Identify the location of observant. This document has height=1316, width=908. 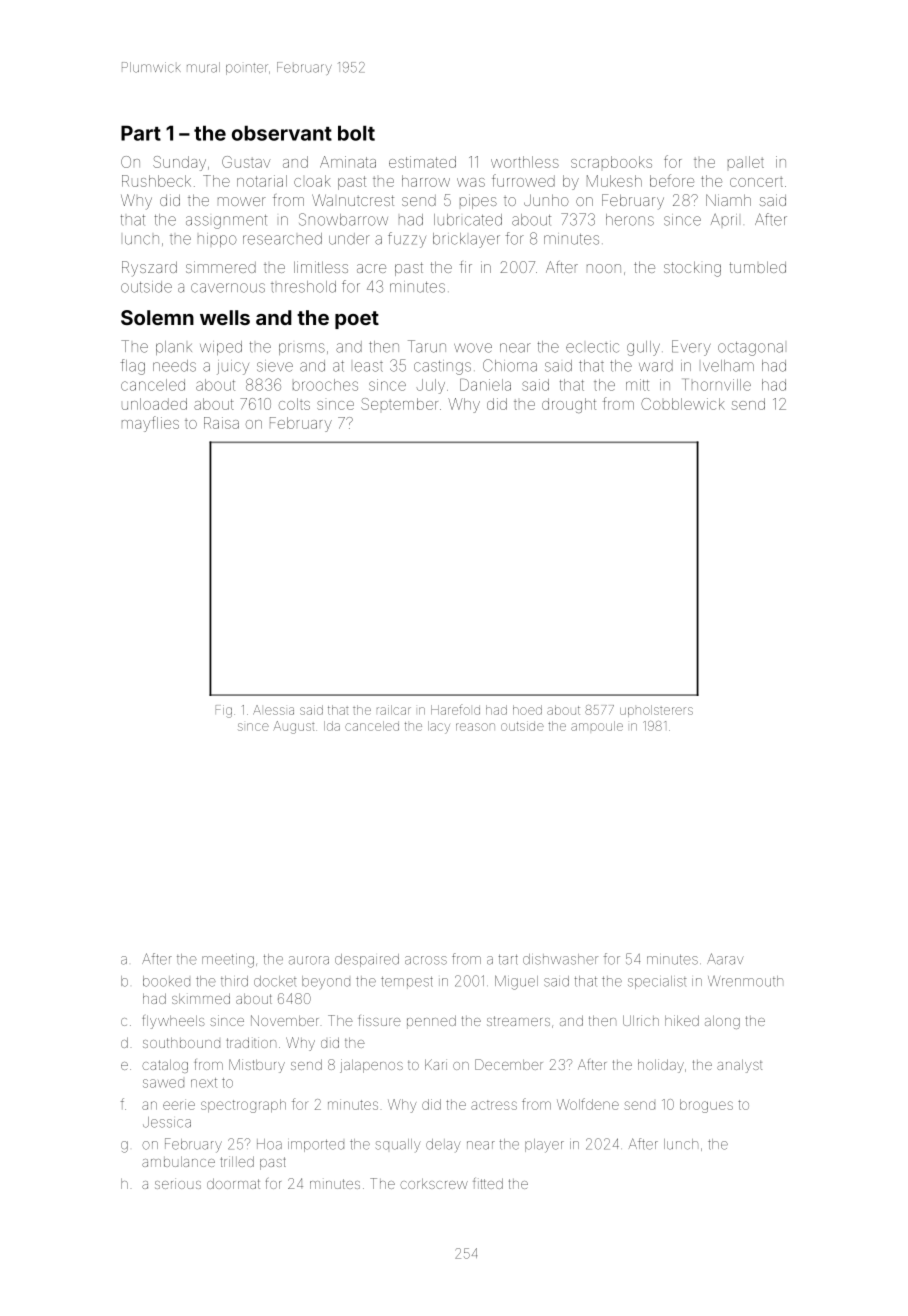
(282, 133).
